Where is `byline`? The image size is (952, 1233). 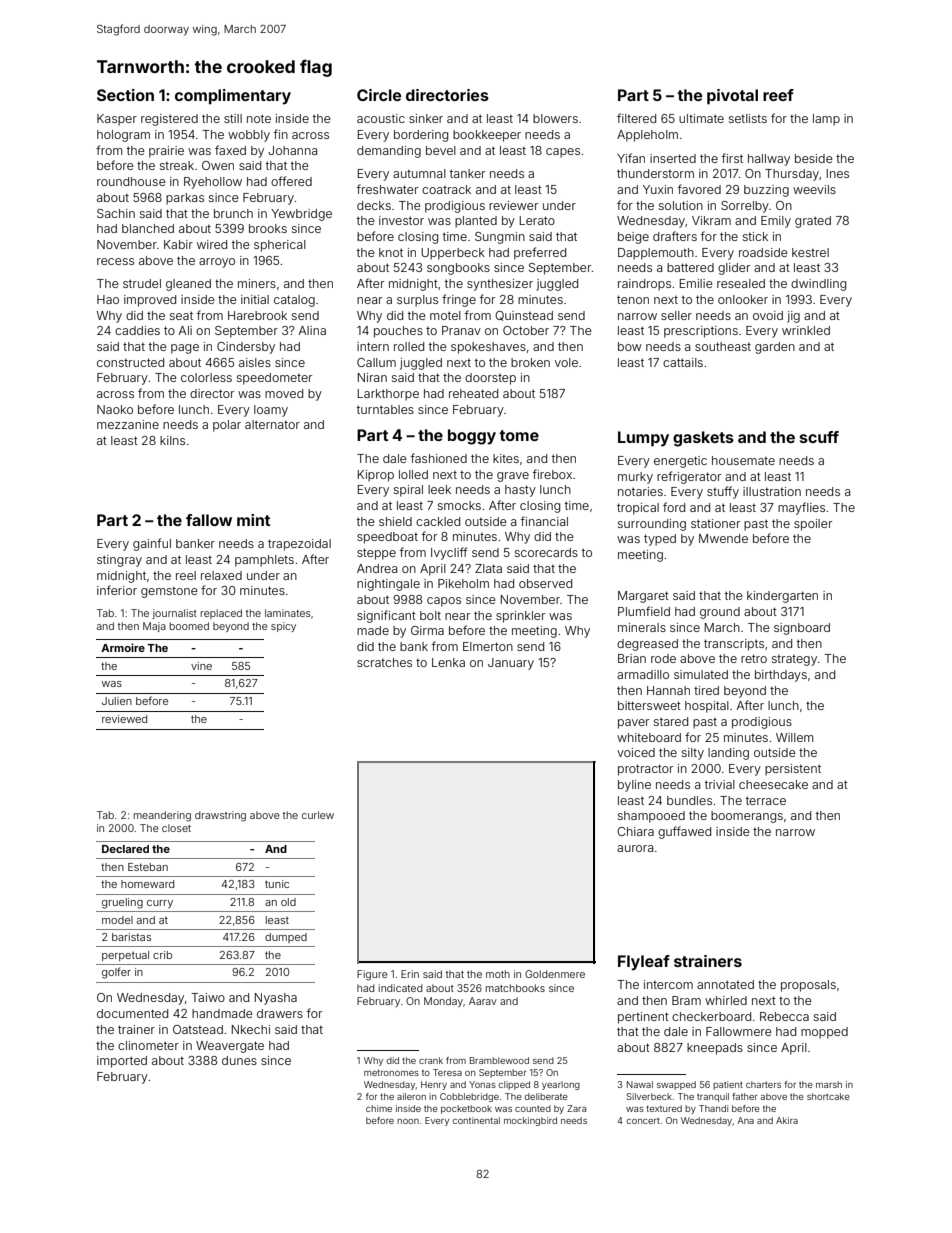 byline is located at coordinates (634, 786).
